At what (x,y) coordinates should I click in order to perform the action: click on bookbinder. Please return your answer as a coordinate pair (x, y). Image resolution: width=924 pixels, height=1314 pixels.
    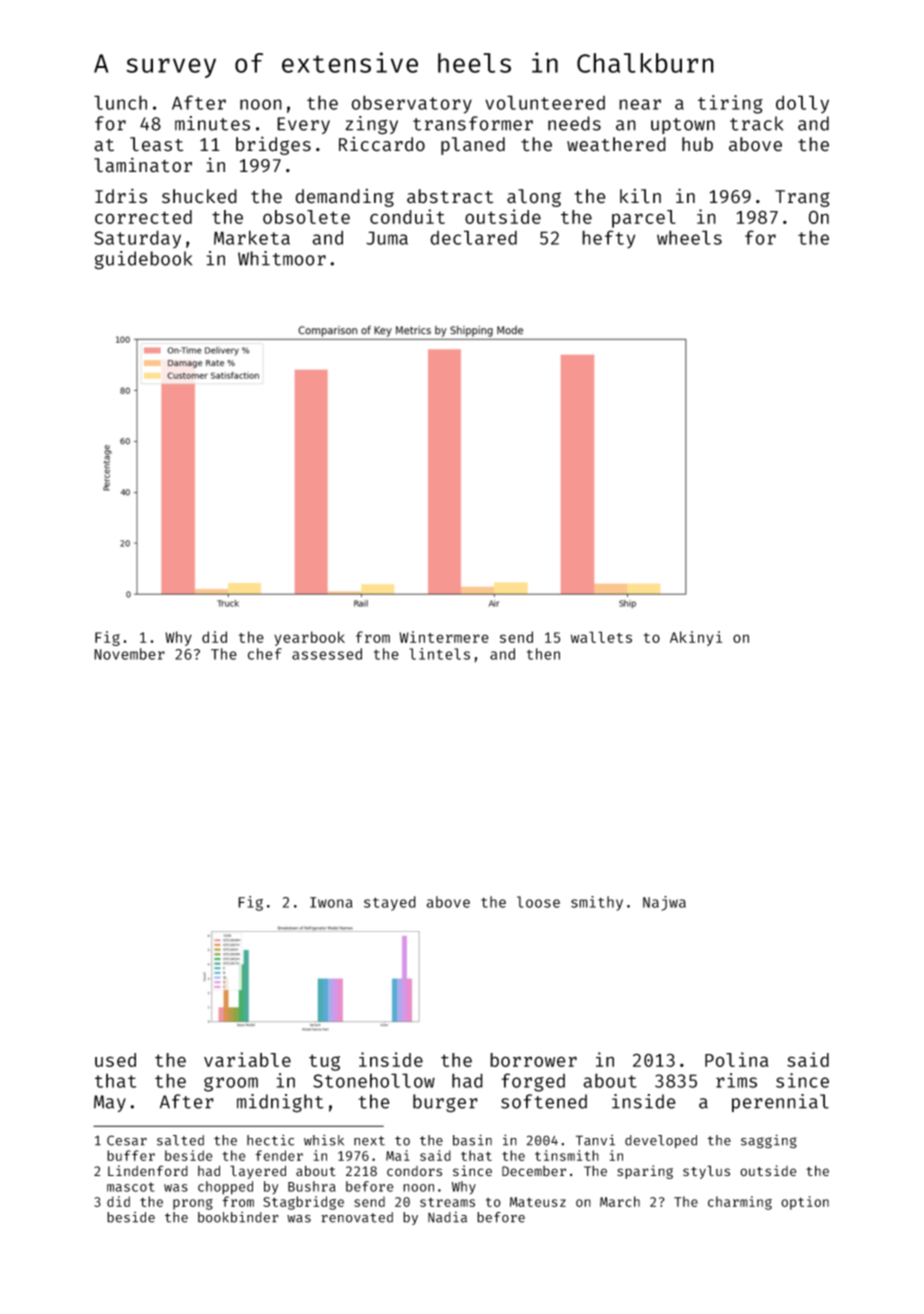
    Looking at the image, I should click on (238, 1217).
